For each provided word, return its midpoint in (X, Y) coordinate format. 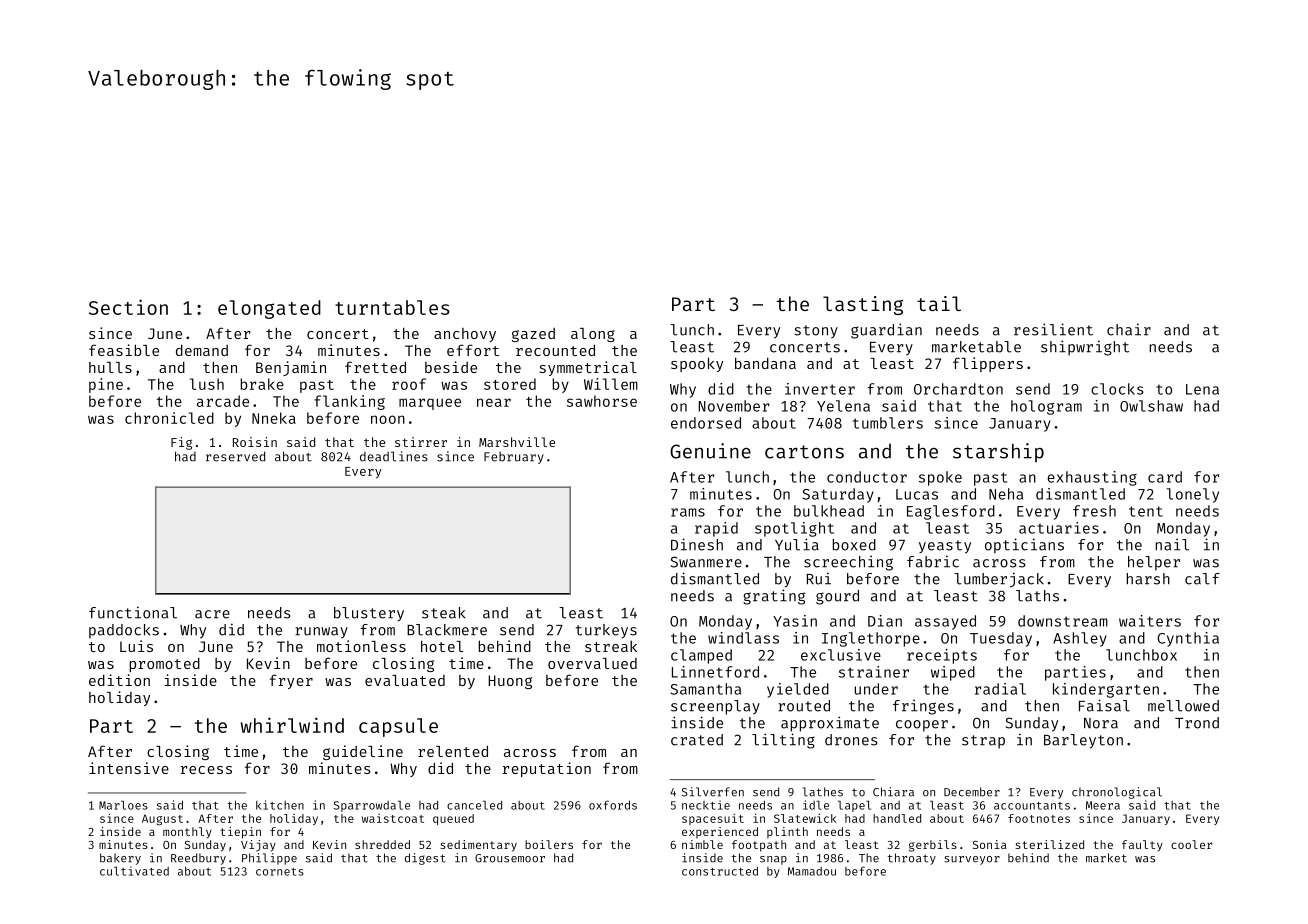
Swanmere (706, 562)
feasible (124, 350)
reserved (235, 456)
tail (939, 303)
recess (206, 770)
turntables (392, 307)
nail (1172, 544)
